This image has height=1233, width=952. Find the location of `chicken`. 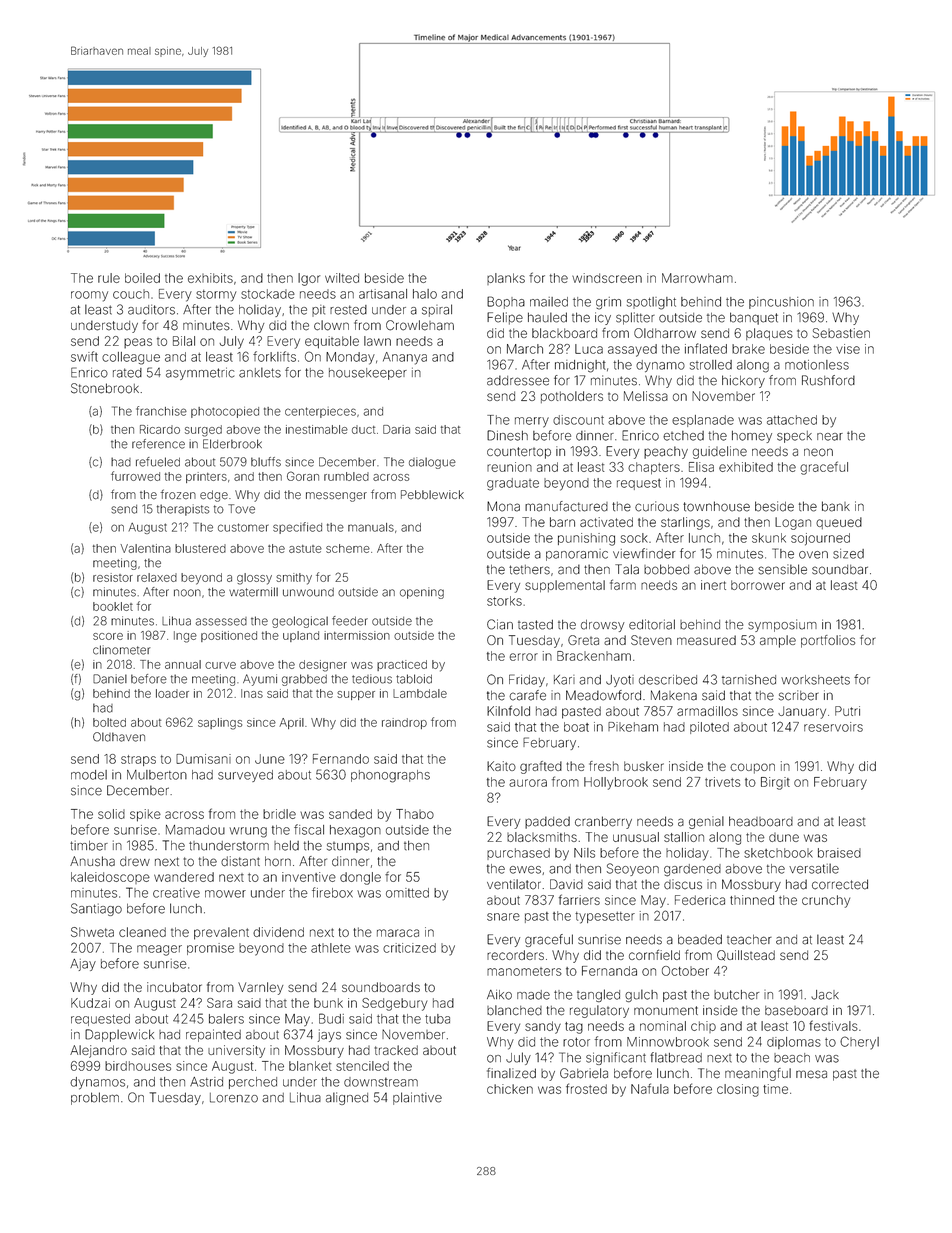

chicken is located at coordinates (510, 1089).
